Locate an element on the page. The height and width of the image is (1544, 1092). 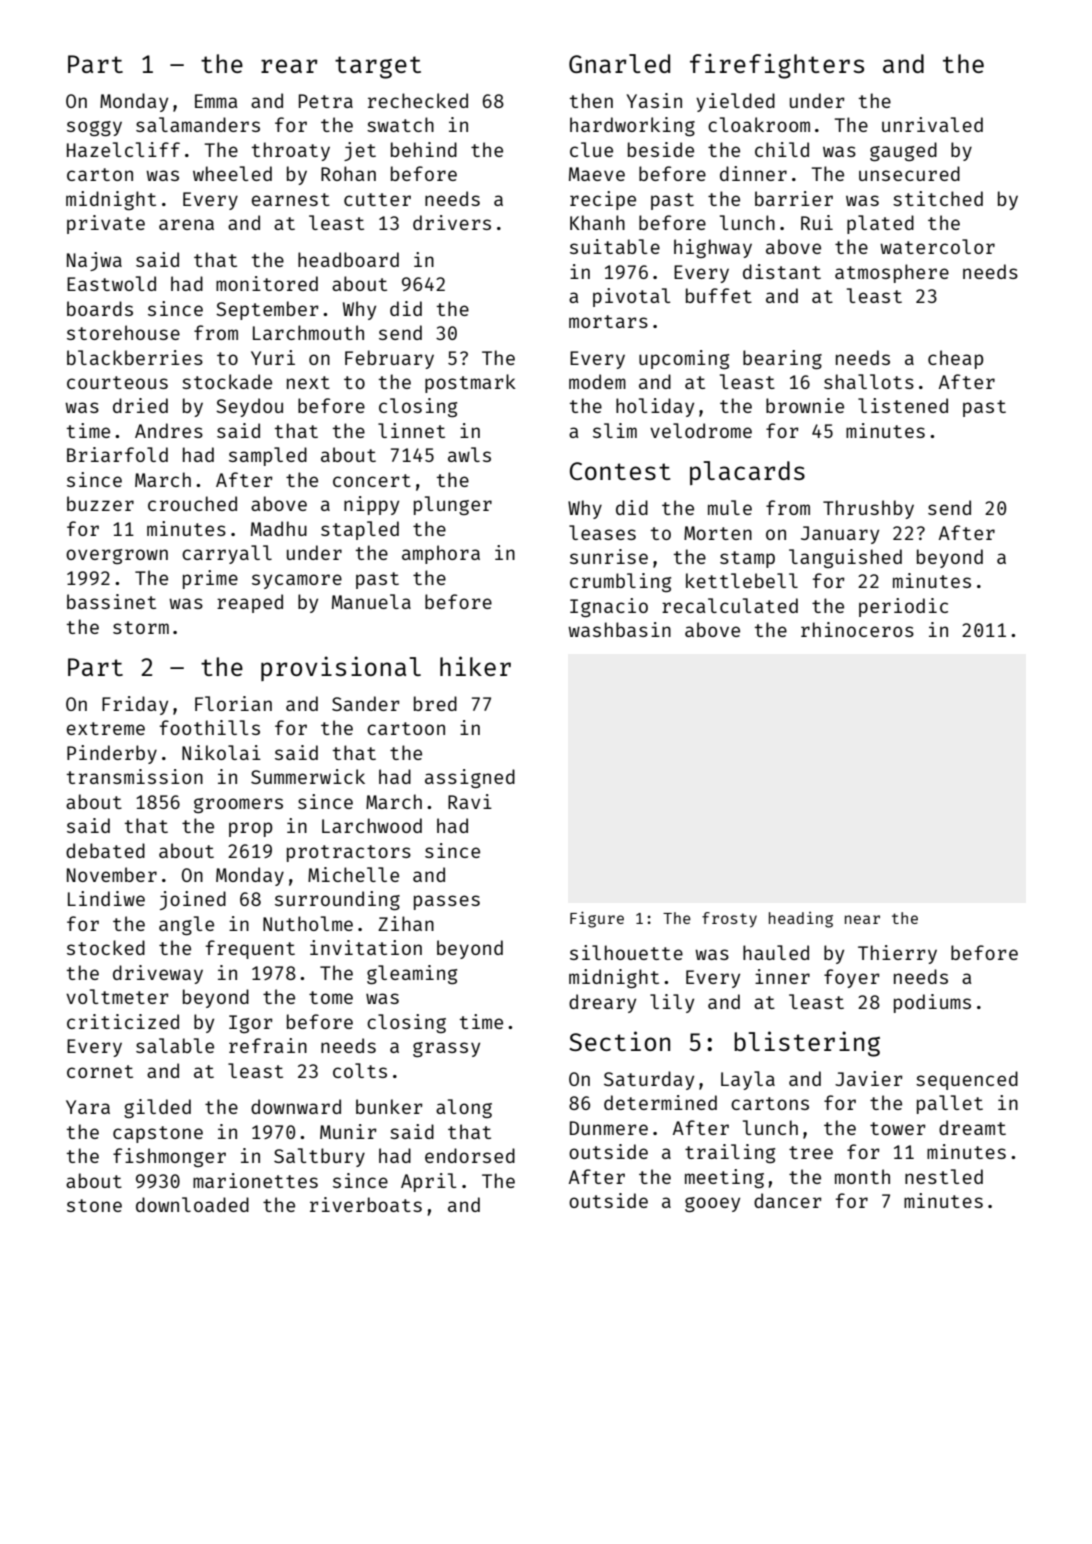
mortars is located at coordinates (608, 321).
